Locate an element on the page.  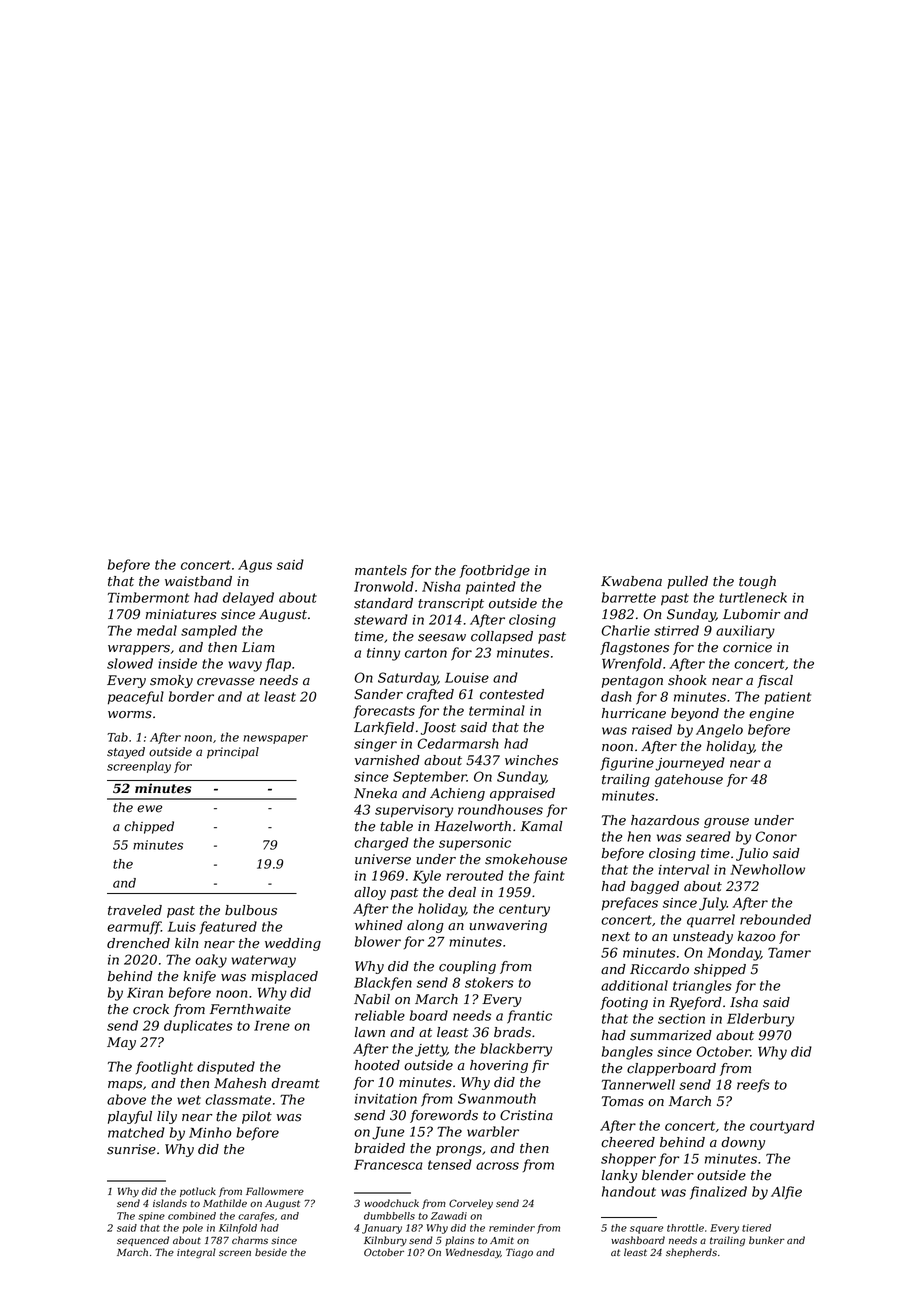
shepherds is located at coordinates (691, 1253).
